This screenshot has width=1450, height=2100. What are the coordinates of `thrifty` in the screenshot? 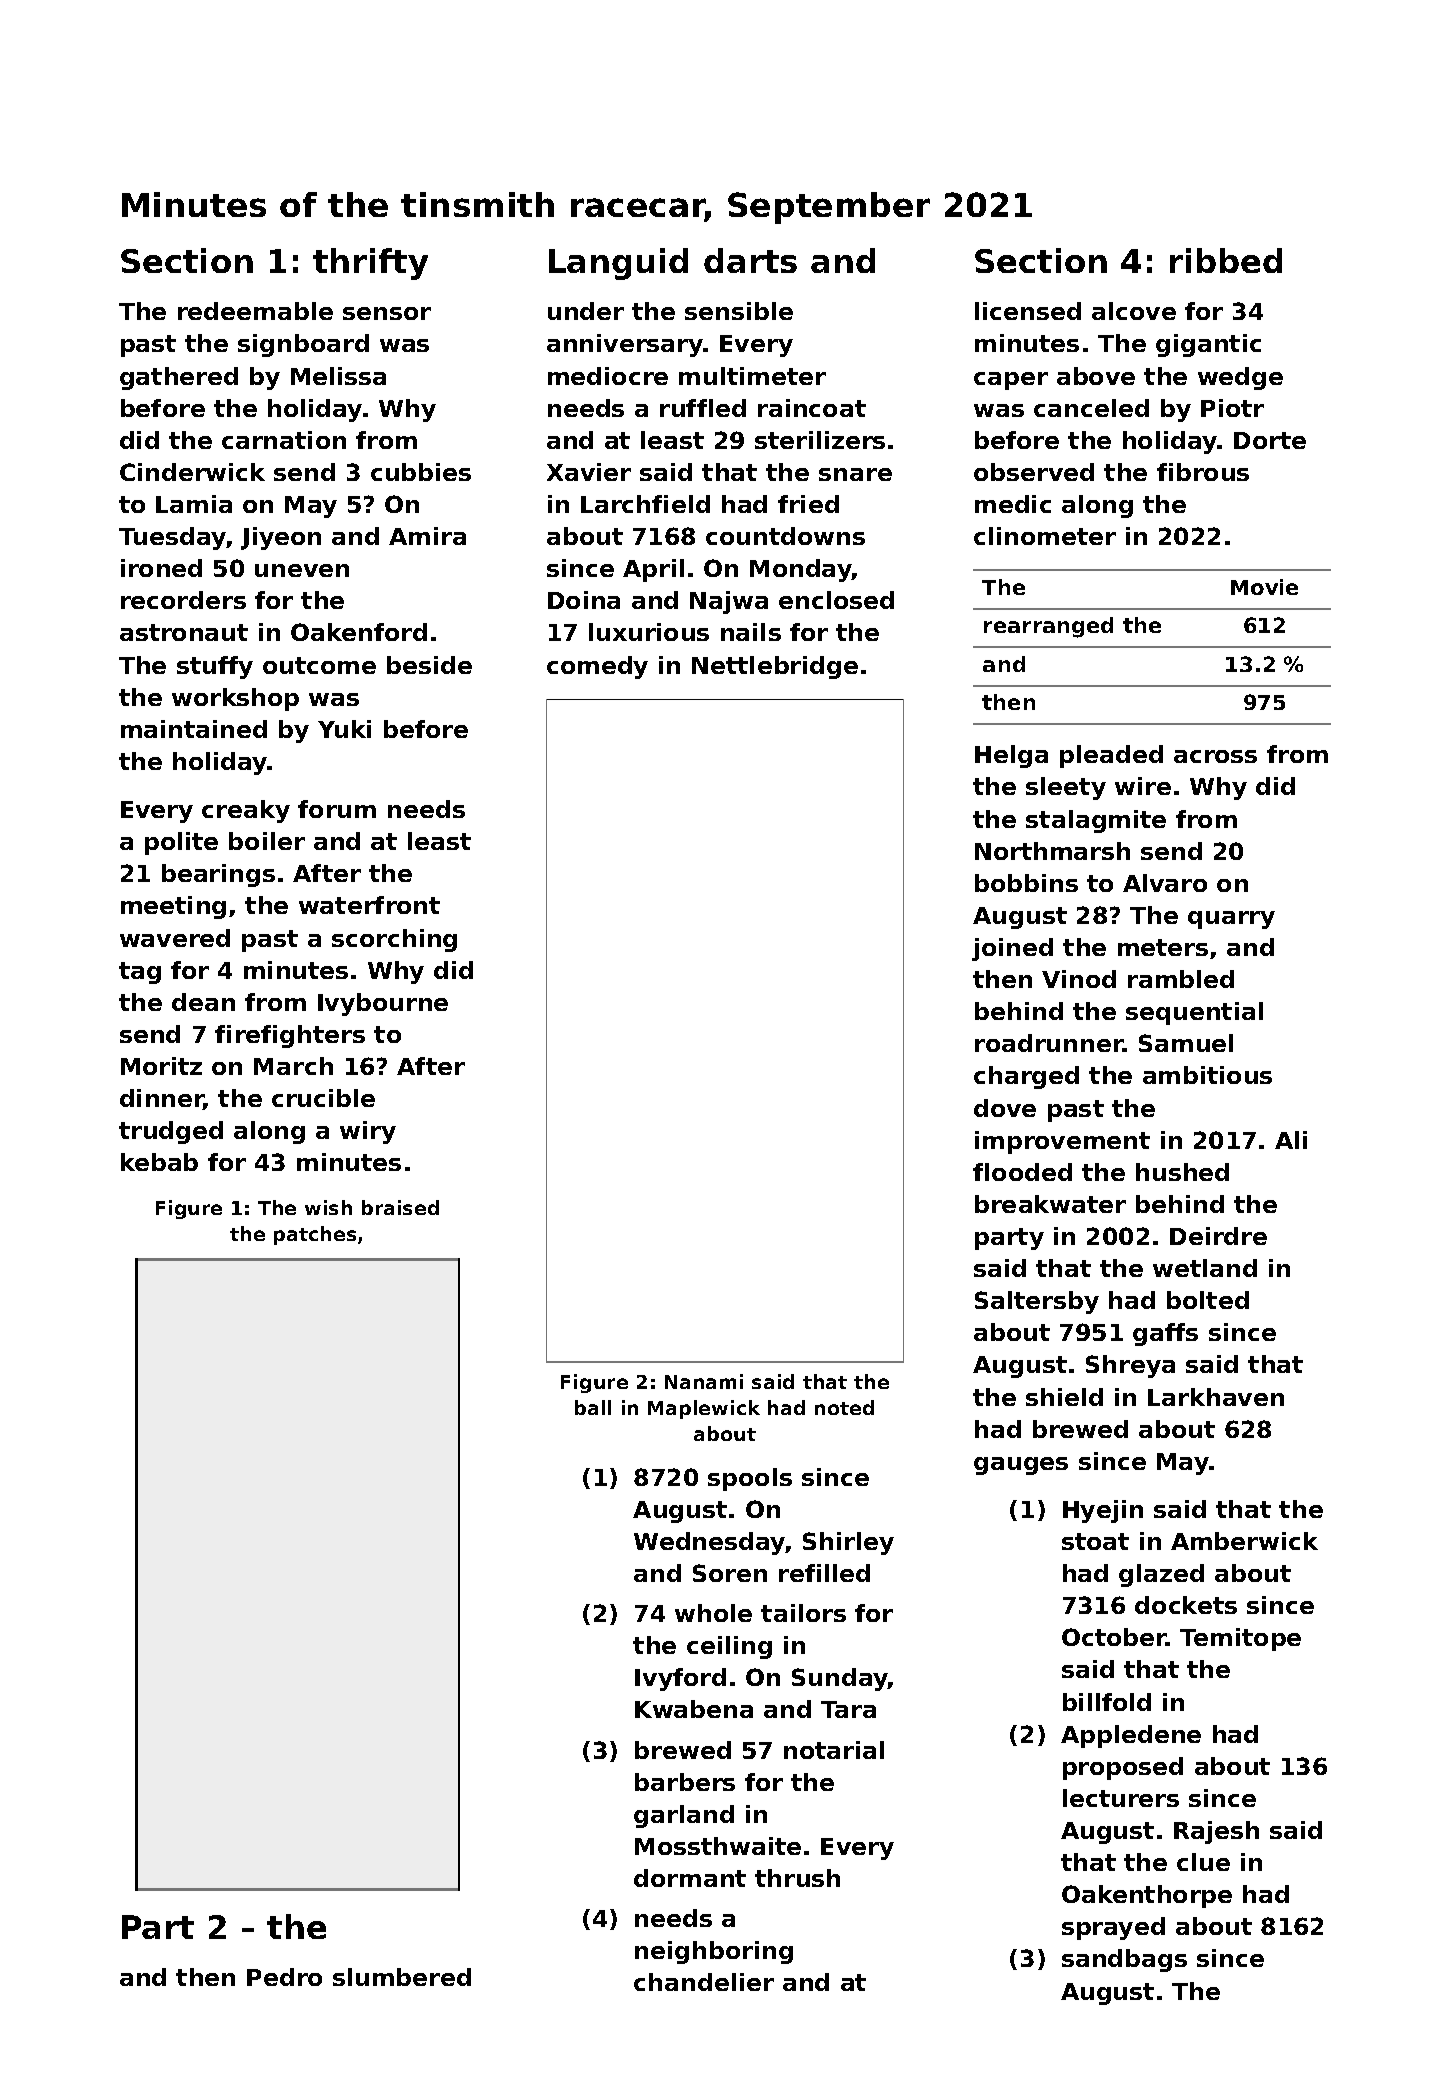 It's located at (370, 264).
